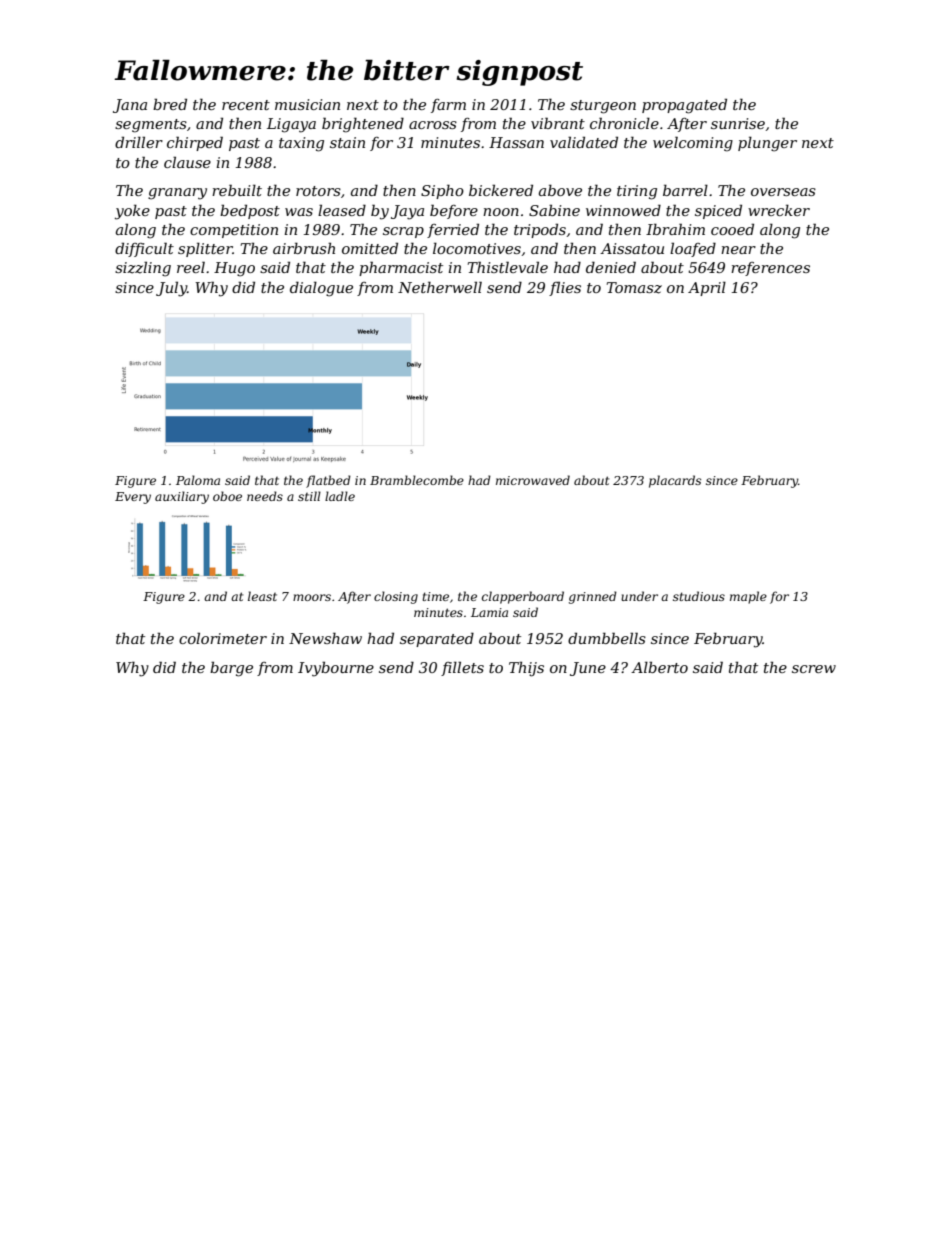  I want to click on flies, so click(565, 288).
